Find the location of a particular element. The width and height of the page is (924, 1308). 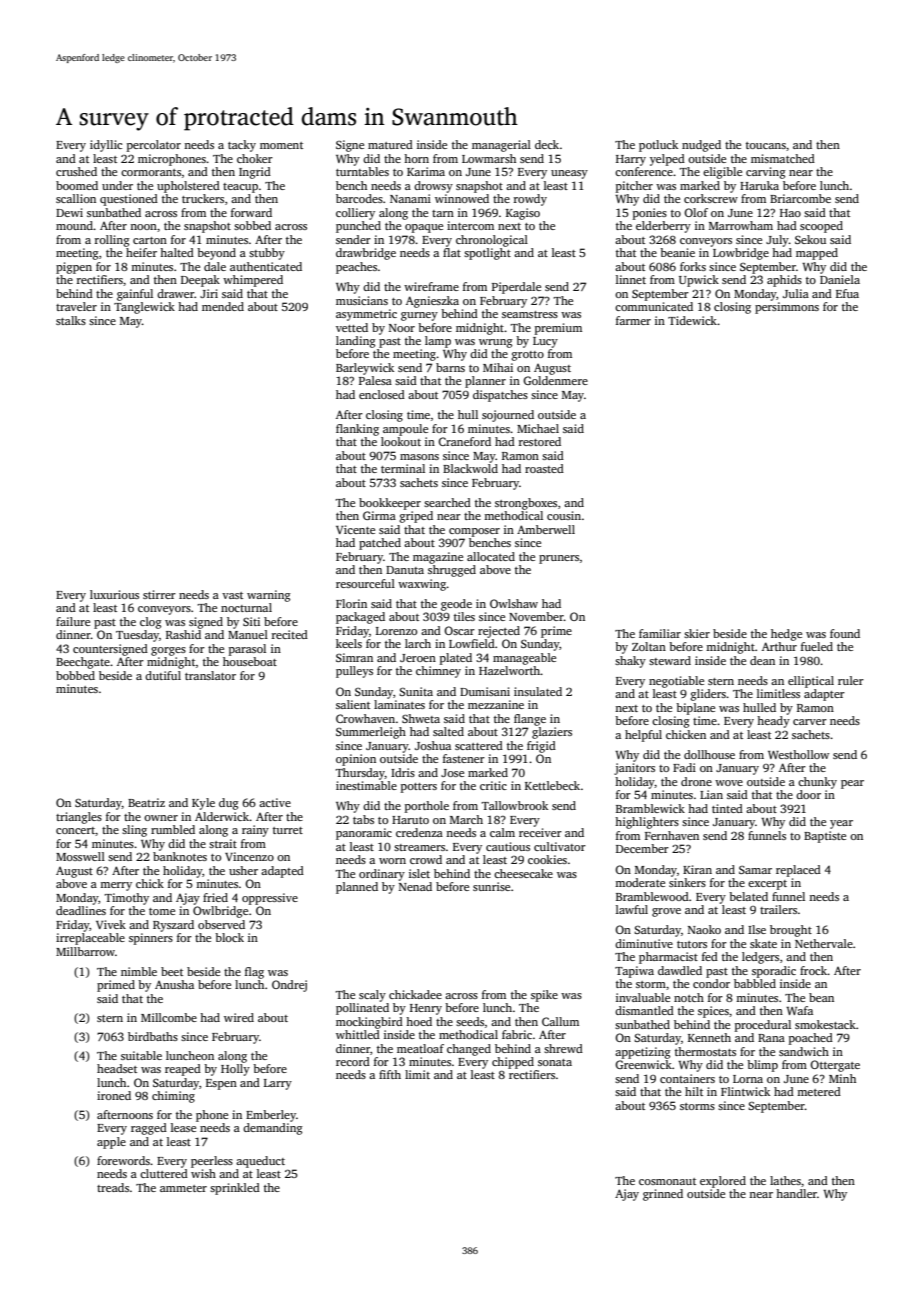

rolling is located at coordinates (112, 241).
